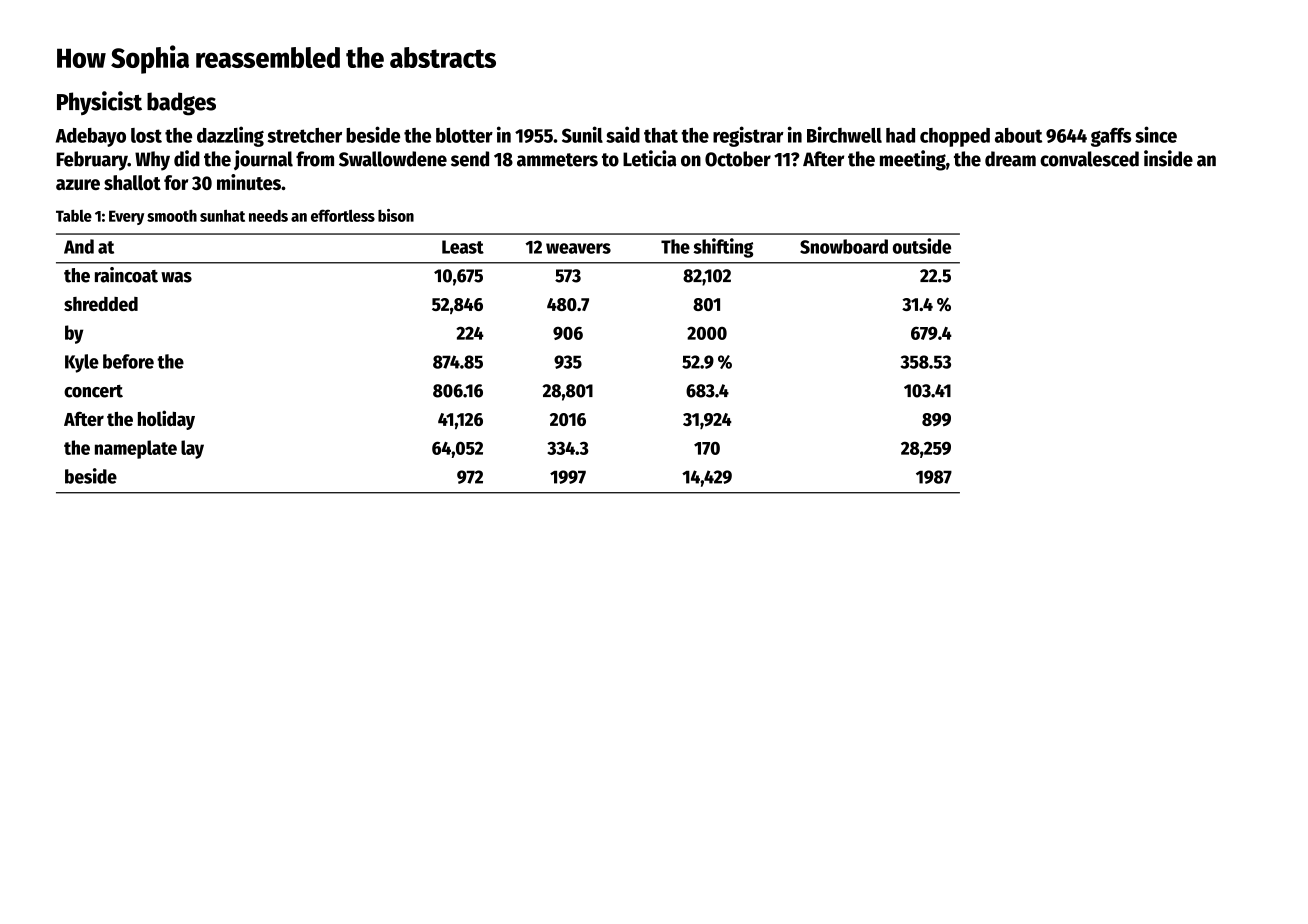 This page has width=1308, height=924. I want to click on lay, so click(192, 449).
